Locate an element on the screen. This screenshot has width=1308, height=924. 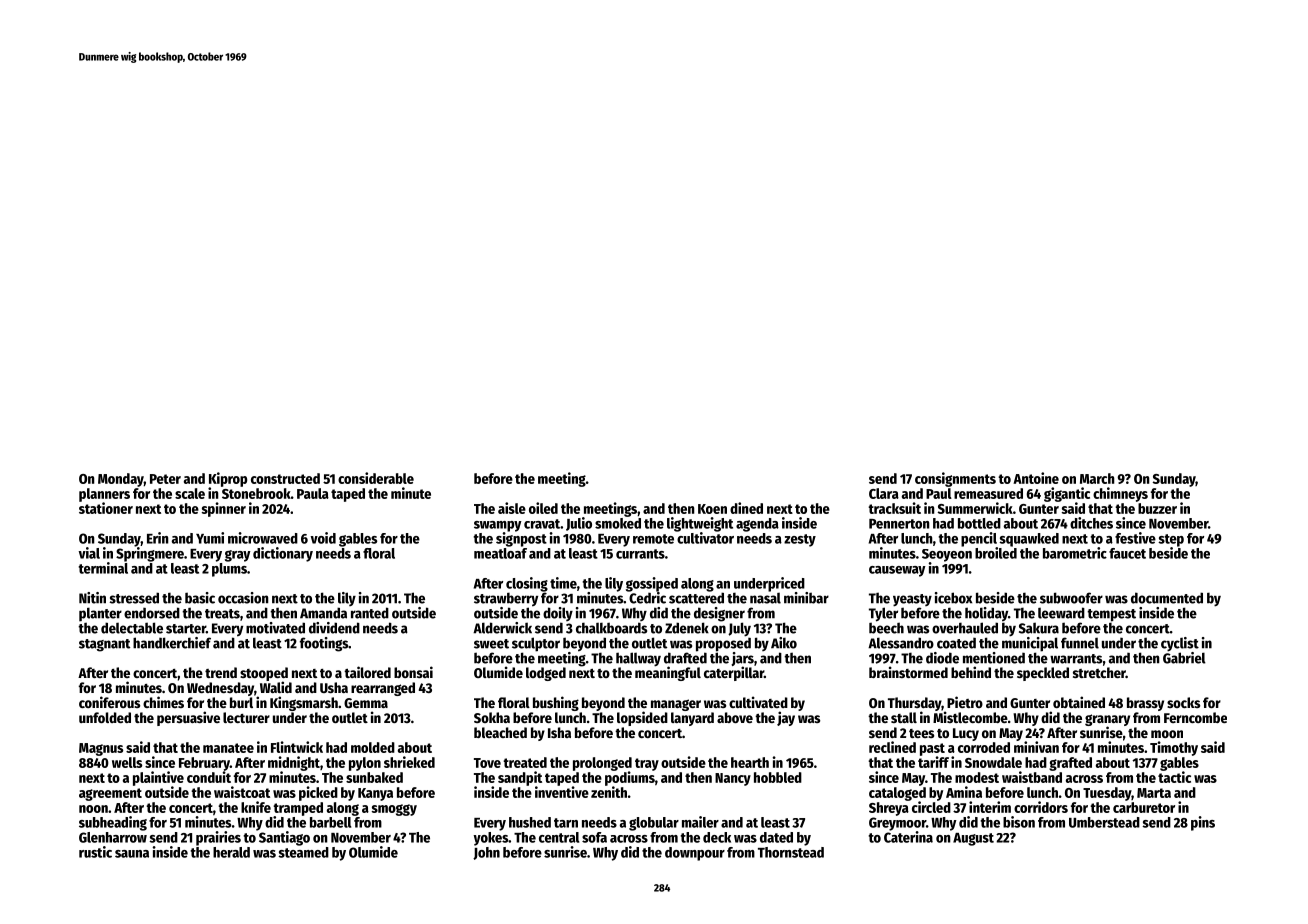
above is located at coordinates (735, 717).
